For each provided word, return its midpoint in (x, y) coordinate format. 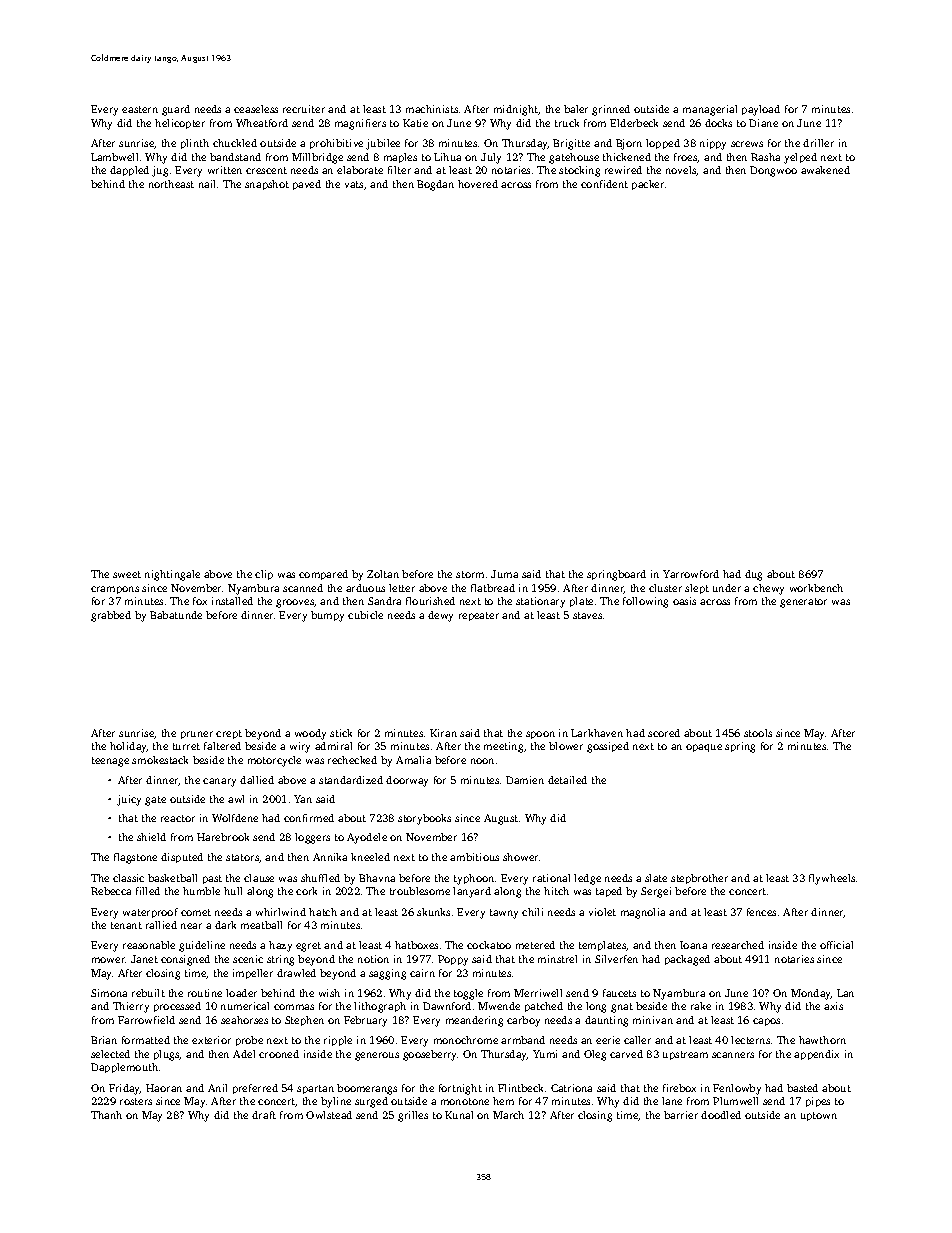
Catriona (571, 1088)
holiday (128, 747)
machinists (432, 109)
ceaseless (256, 109)
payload (761, 110)
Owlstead (329, 1115)
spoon (540, 735)
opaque (704, 748)
